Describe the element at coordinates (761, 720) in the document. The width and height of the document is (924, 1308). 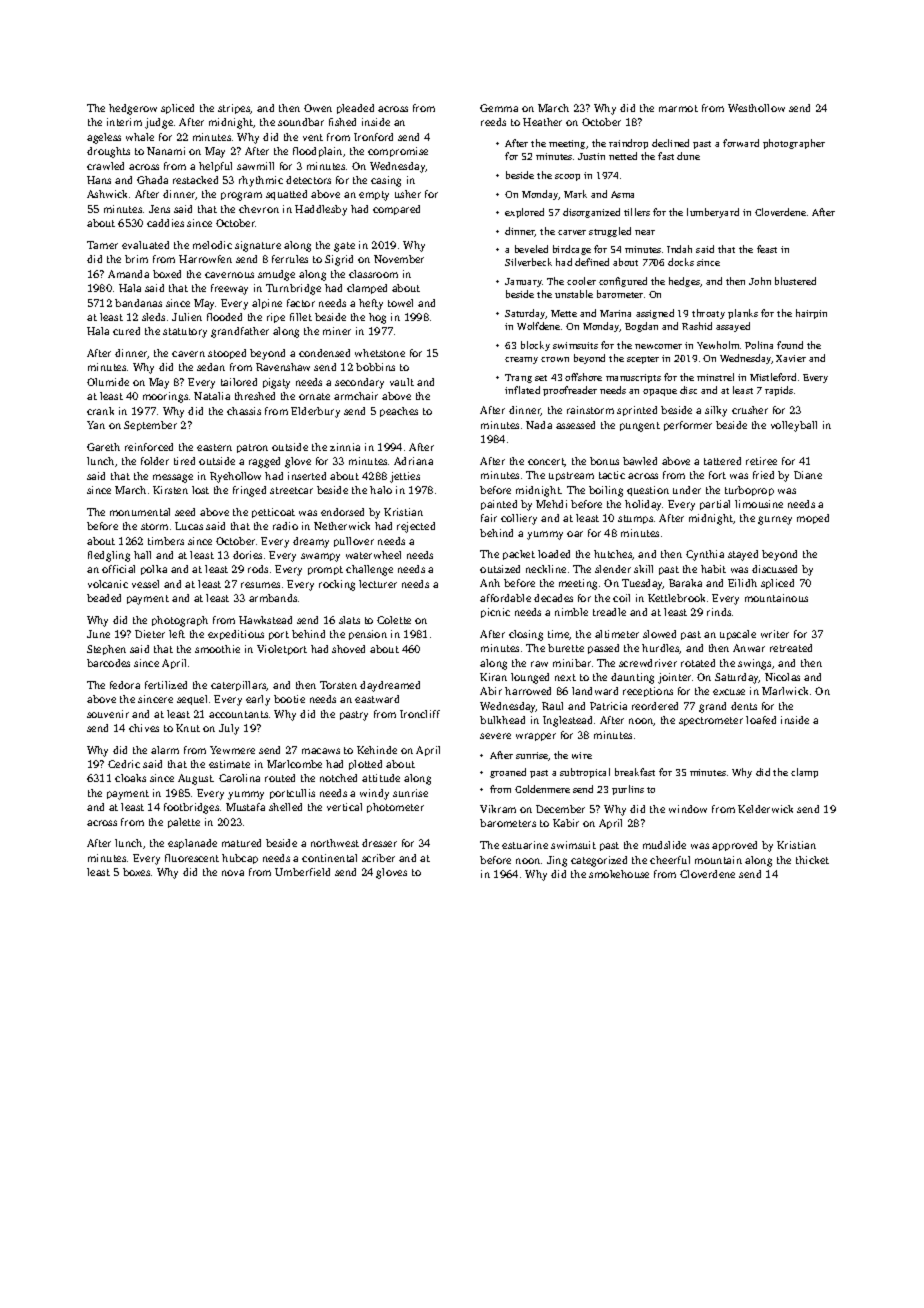
I see `loafed` at that location.
